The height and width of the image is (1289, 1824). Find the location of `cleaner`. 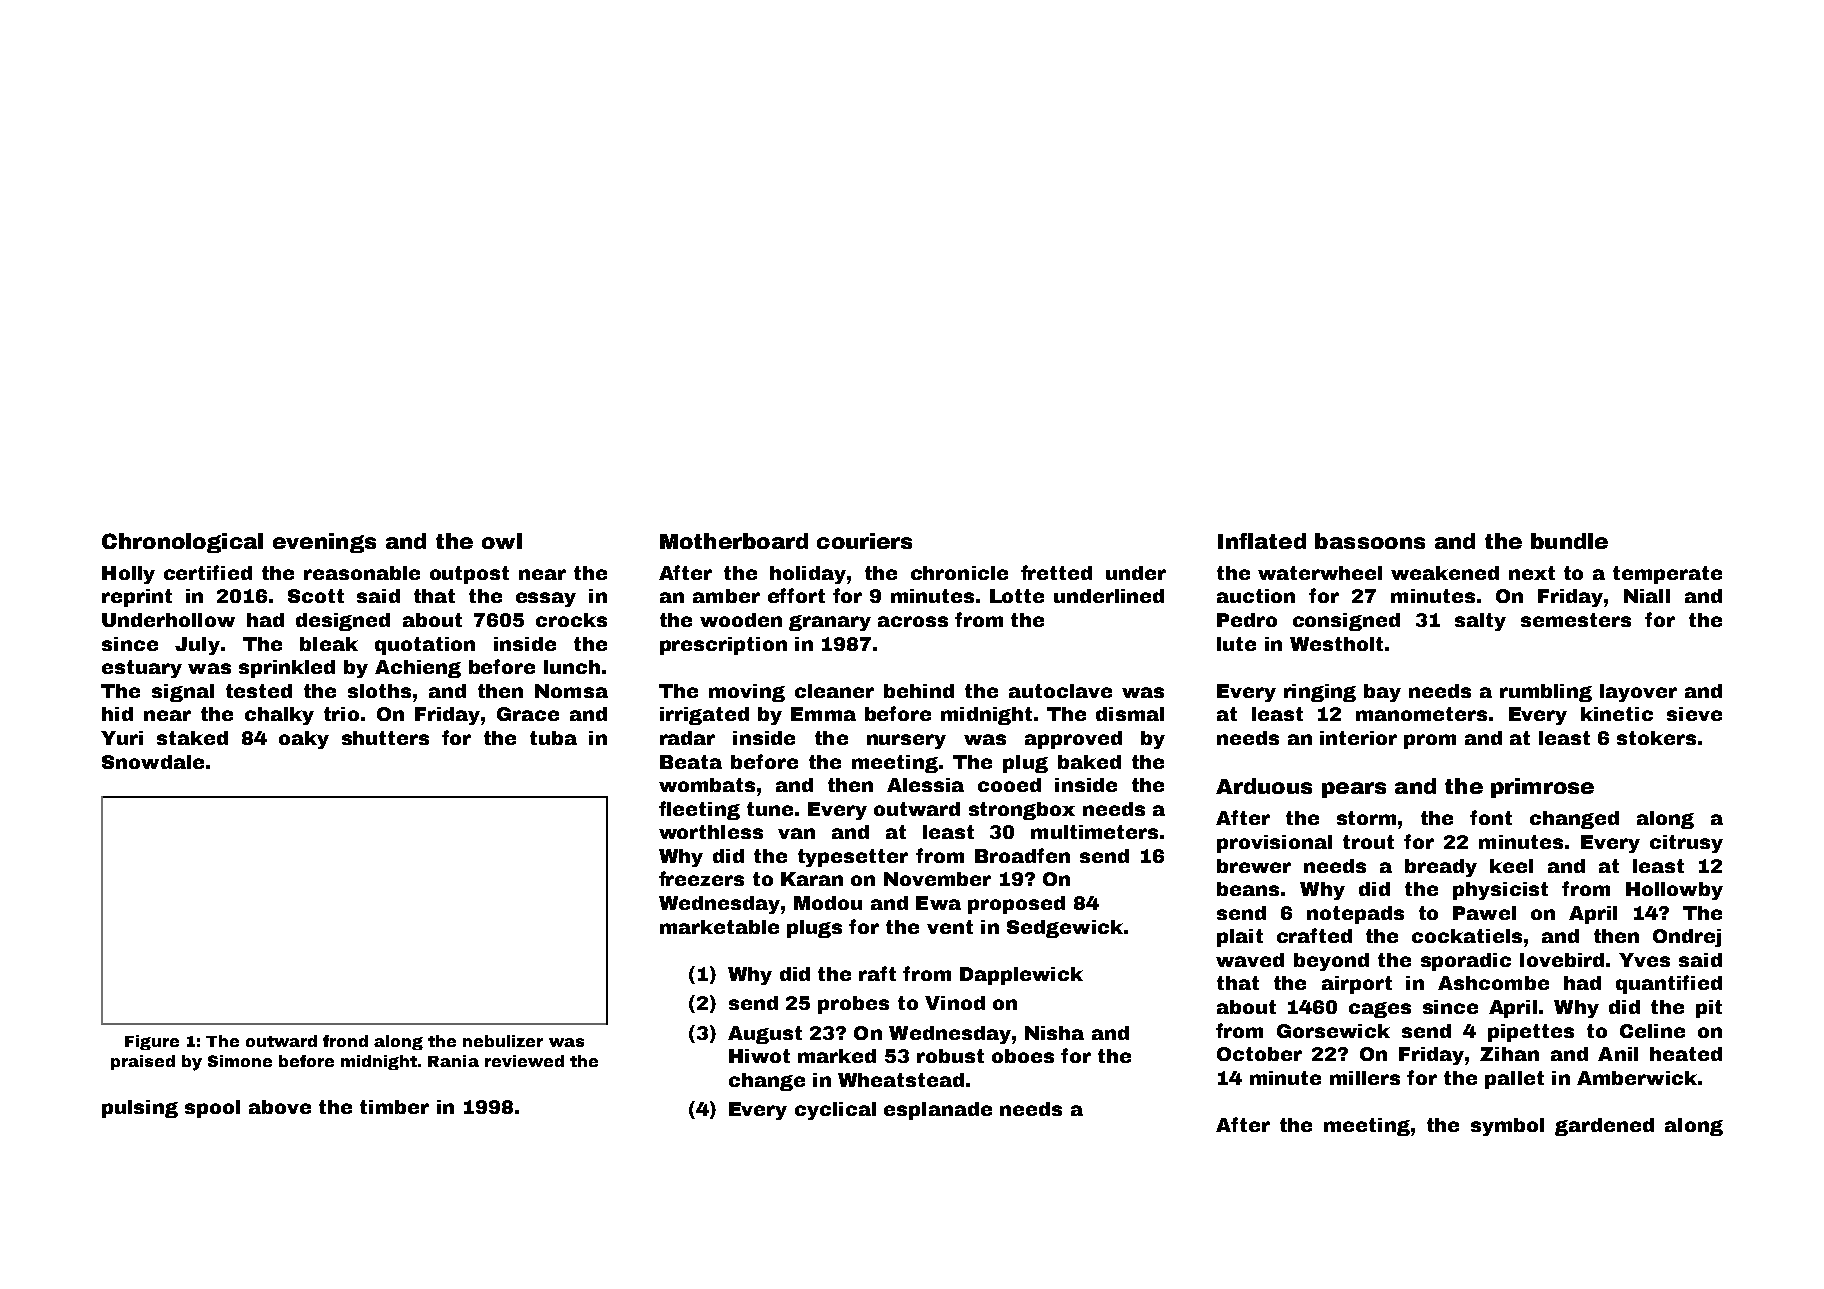

cleaner is located at coordinates (834, 691).
